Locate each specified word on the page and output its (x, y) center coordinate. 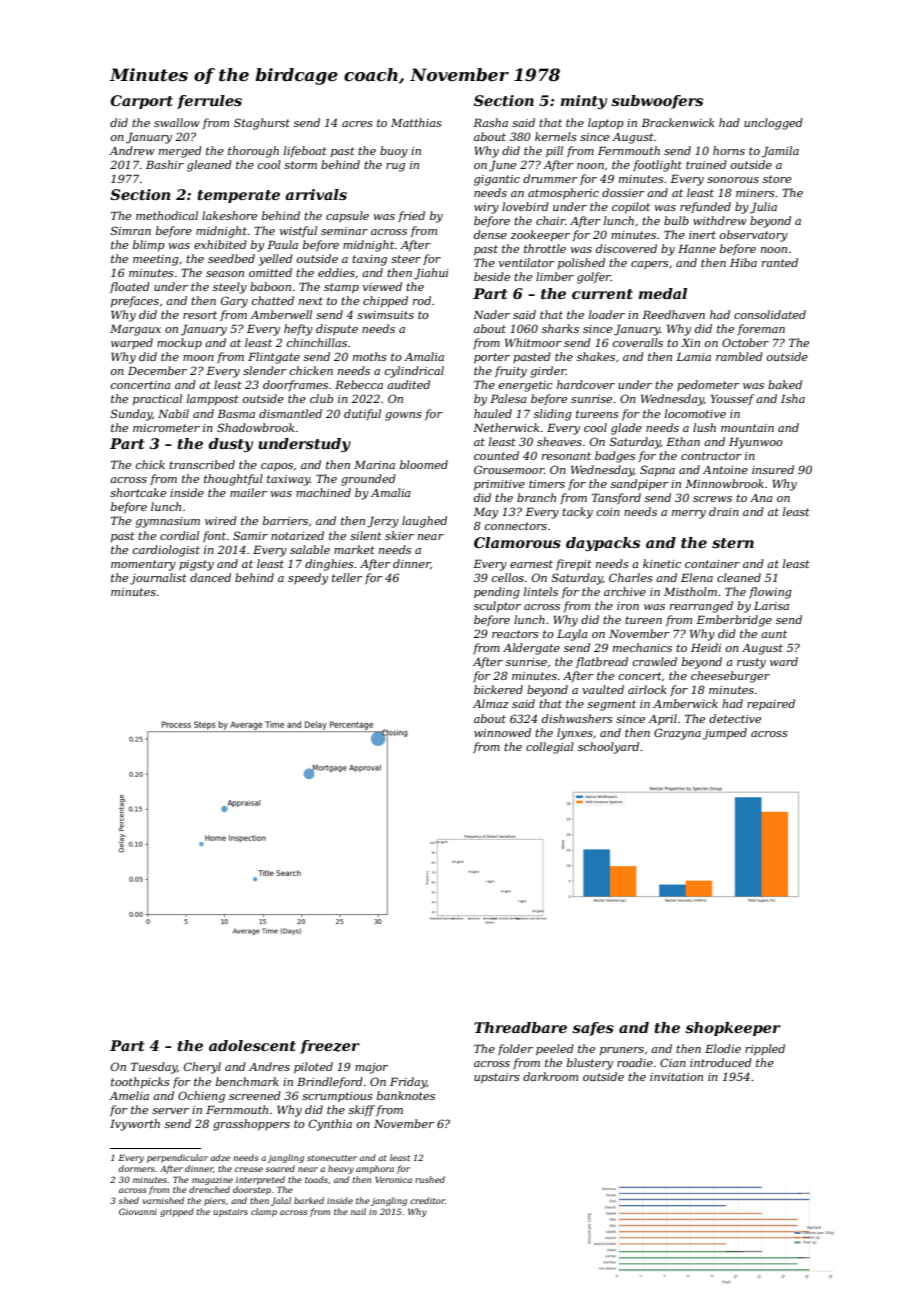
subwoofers (657, 102)
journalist (158, 579)
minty (584, 102)
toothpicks (140, 1083)
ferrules (209, 102)
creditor (427, 1200)
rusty (751, 663)
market (354, 549)
